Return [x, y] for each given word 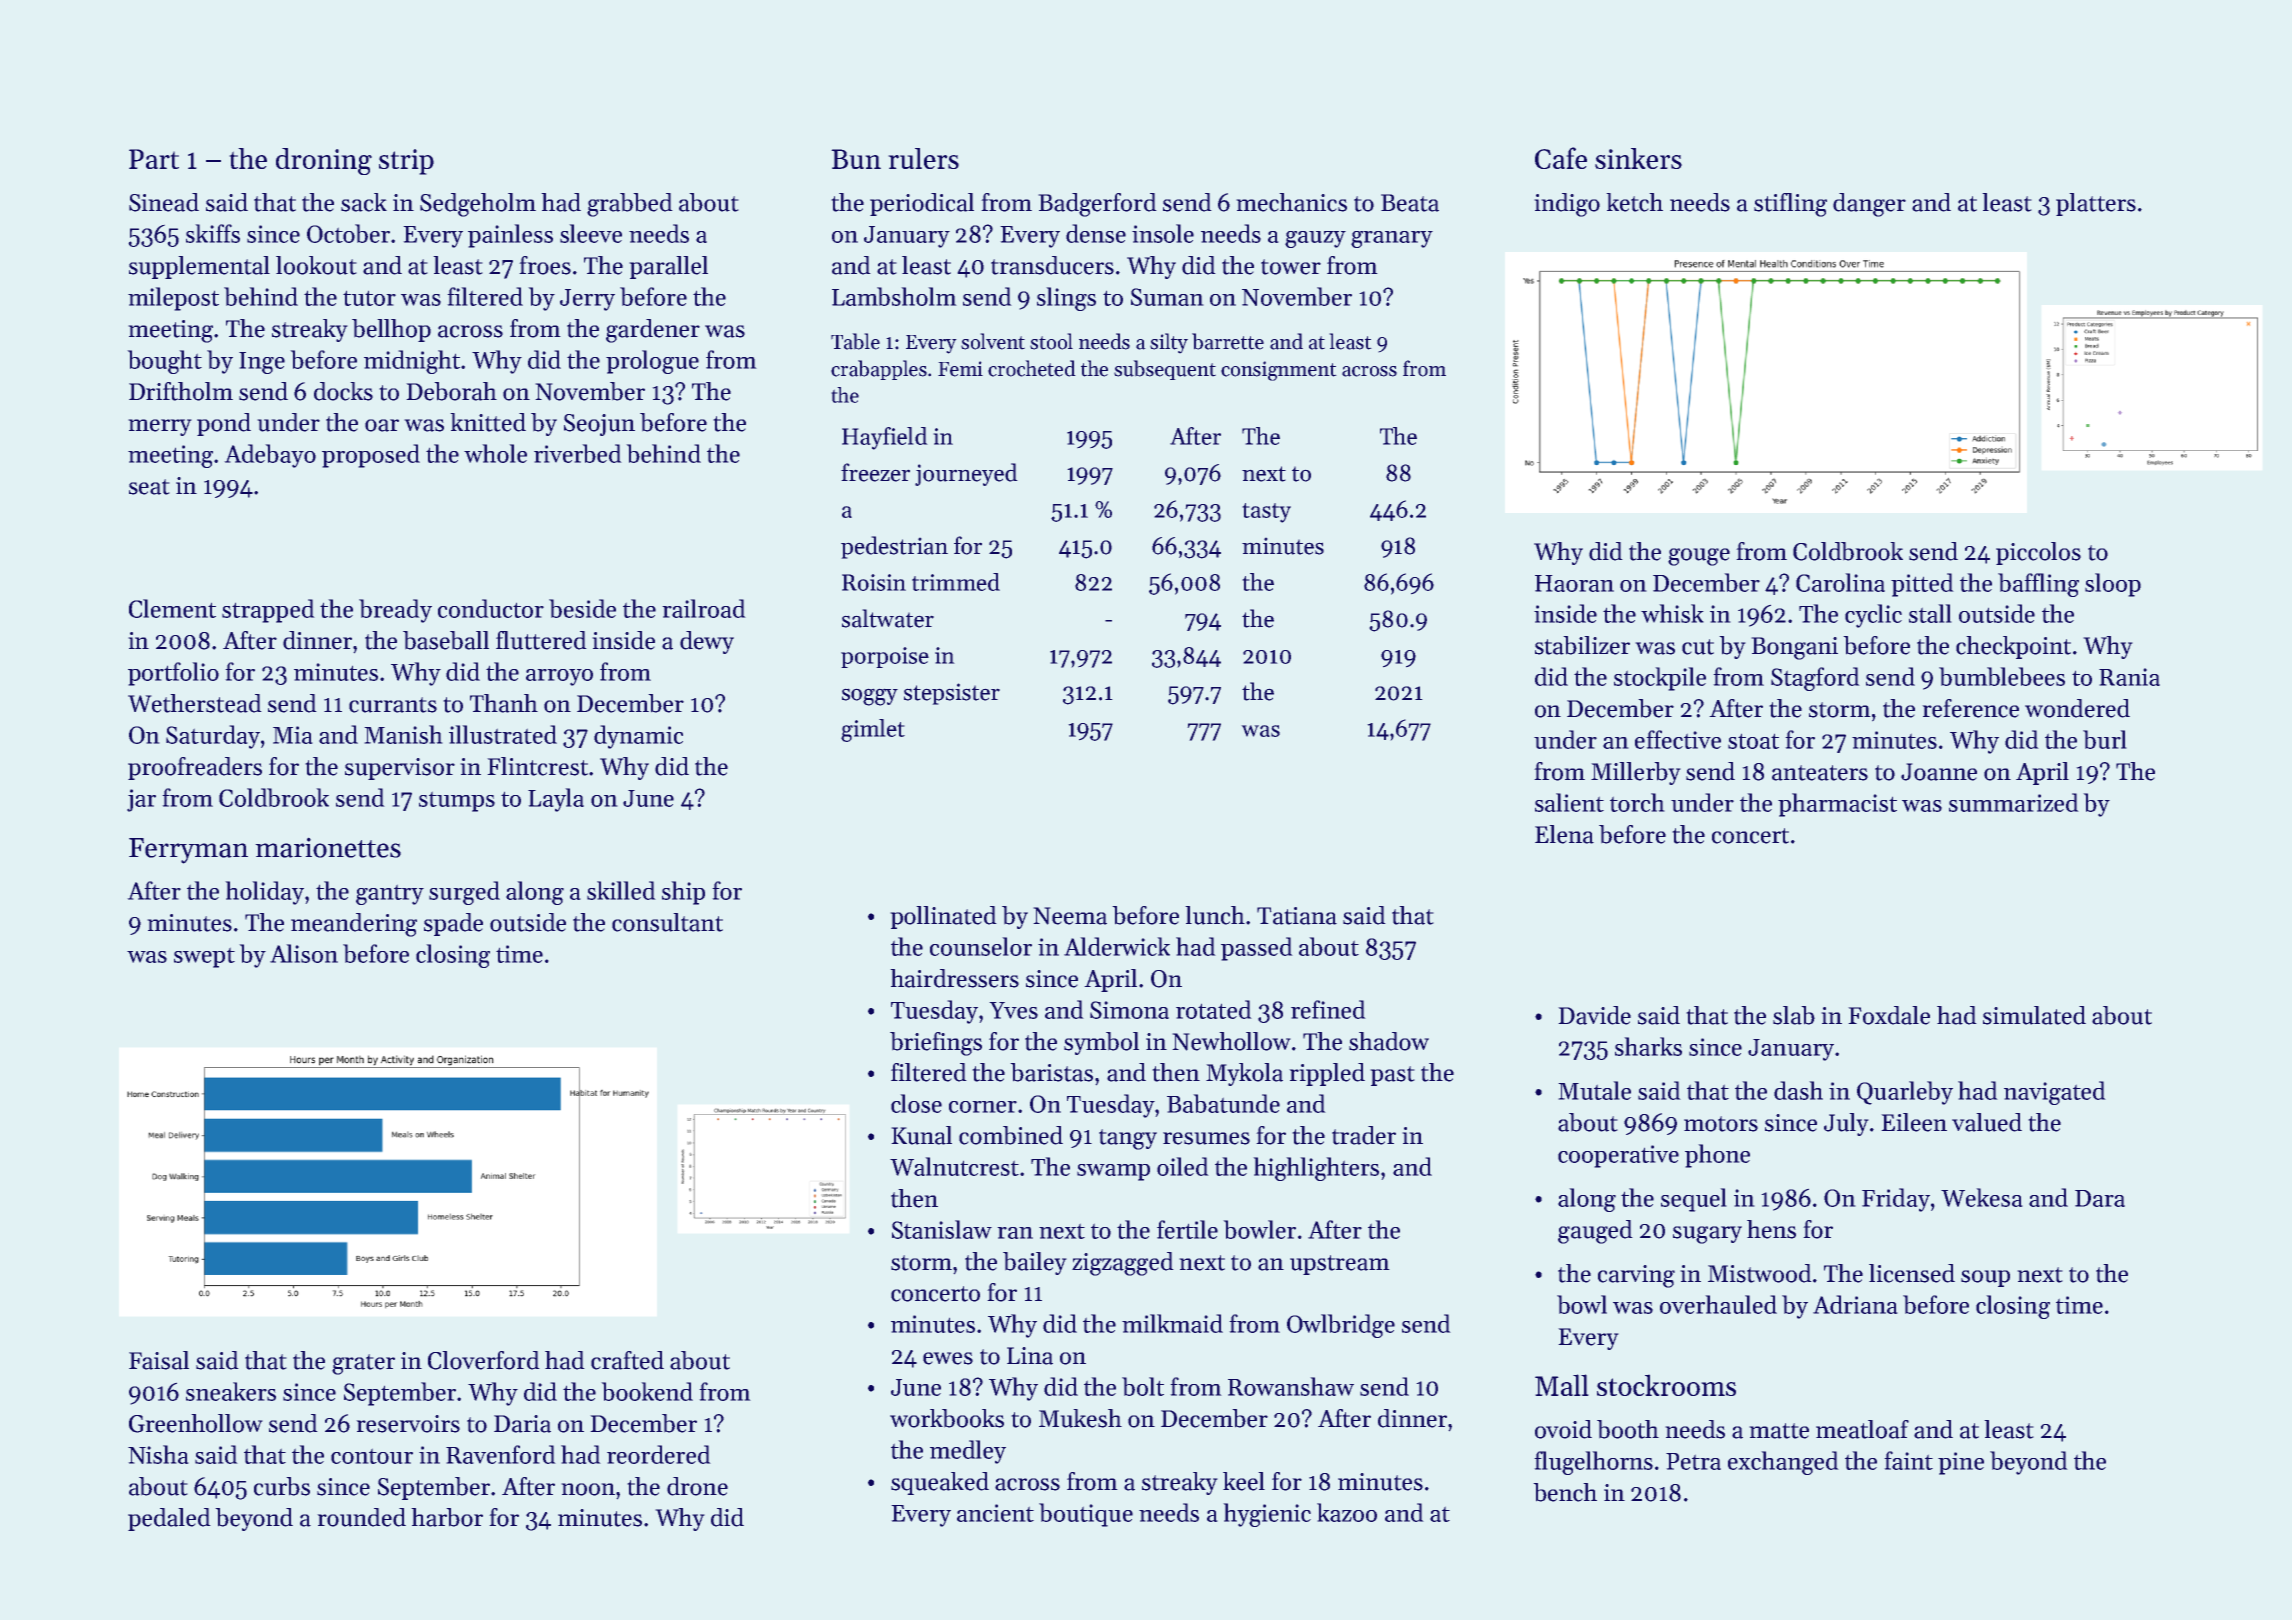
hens [1771, 1229]
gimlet [873, 730]
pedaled [169, 1519]
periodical [922, 204]
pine [1961, 1463]
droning [324, 161]
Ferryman [188, 851]
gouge [1699, 557]
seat [149, 487]
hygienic [1267, 1515]
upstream [1339, 1265]
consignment [1278, 371]
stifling [1790, 205]
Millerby [1635, 773]
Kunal [922, 1135]
